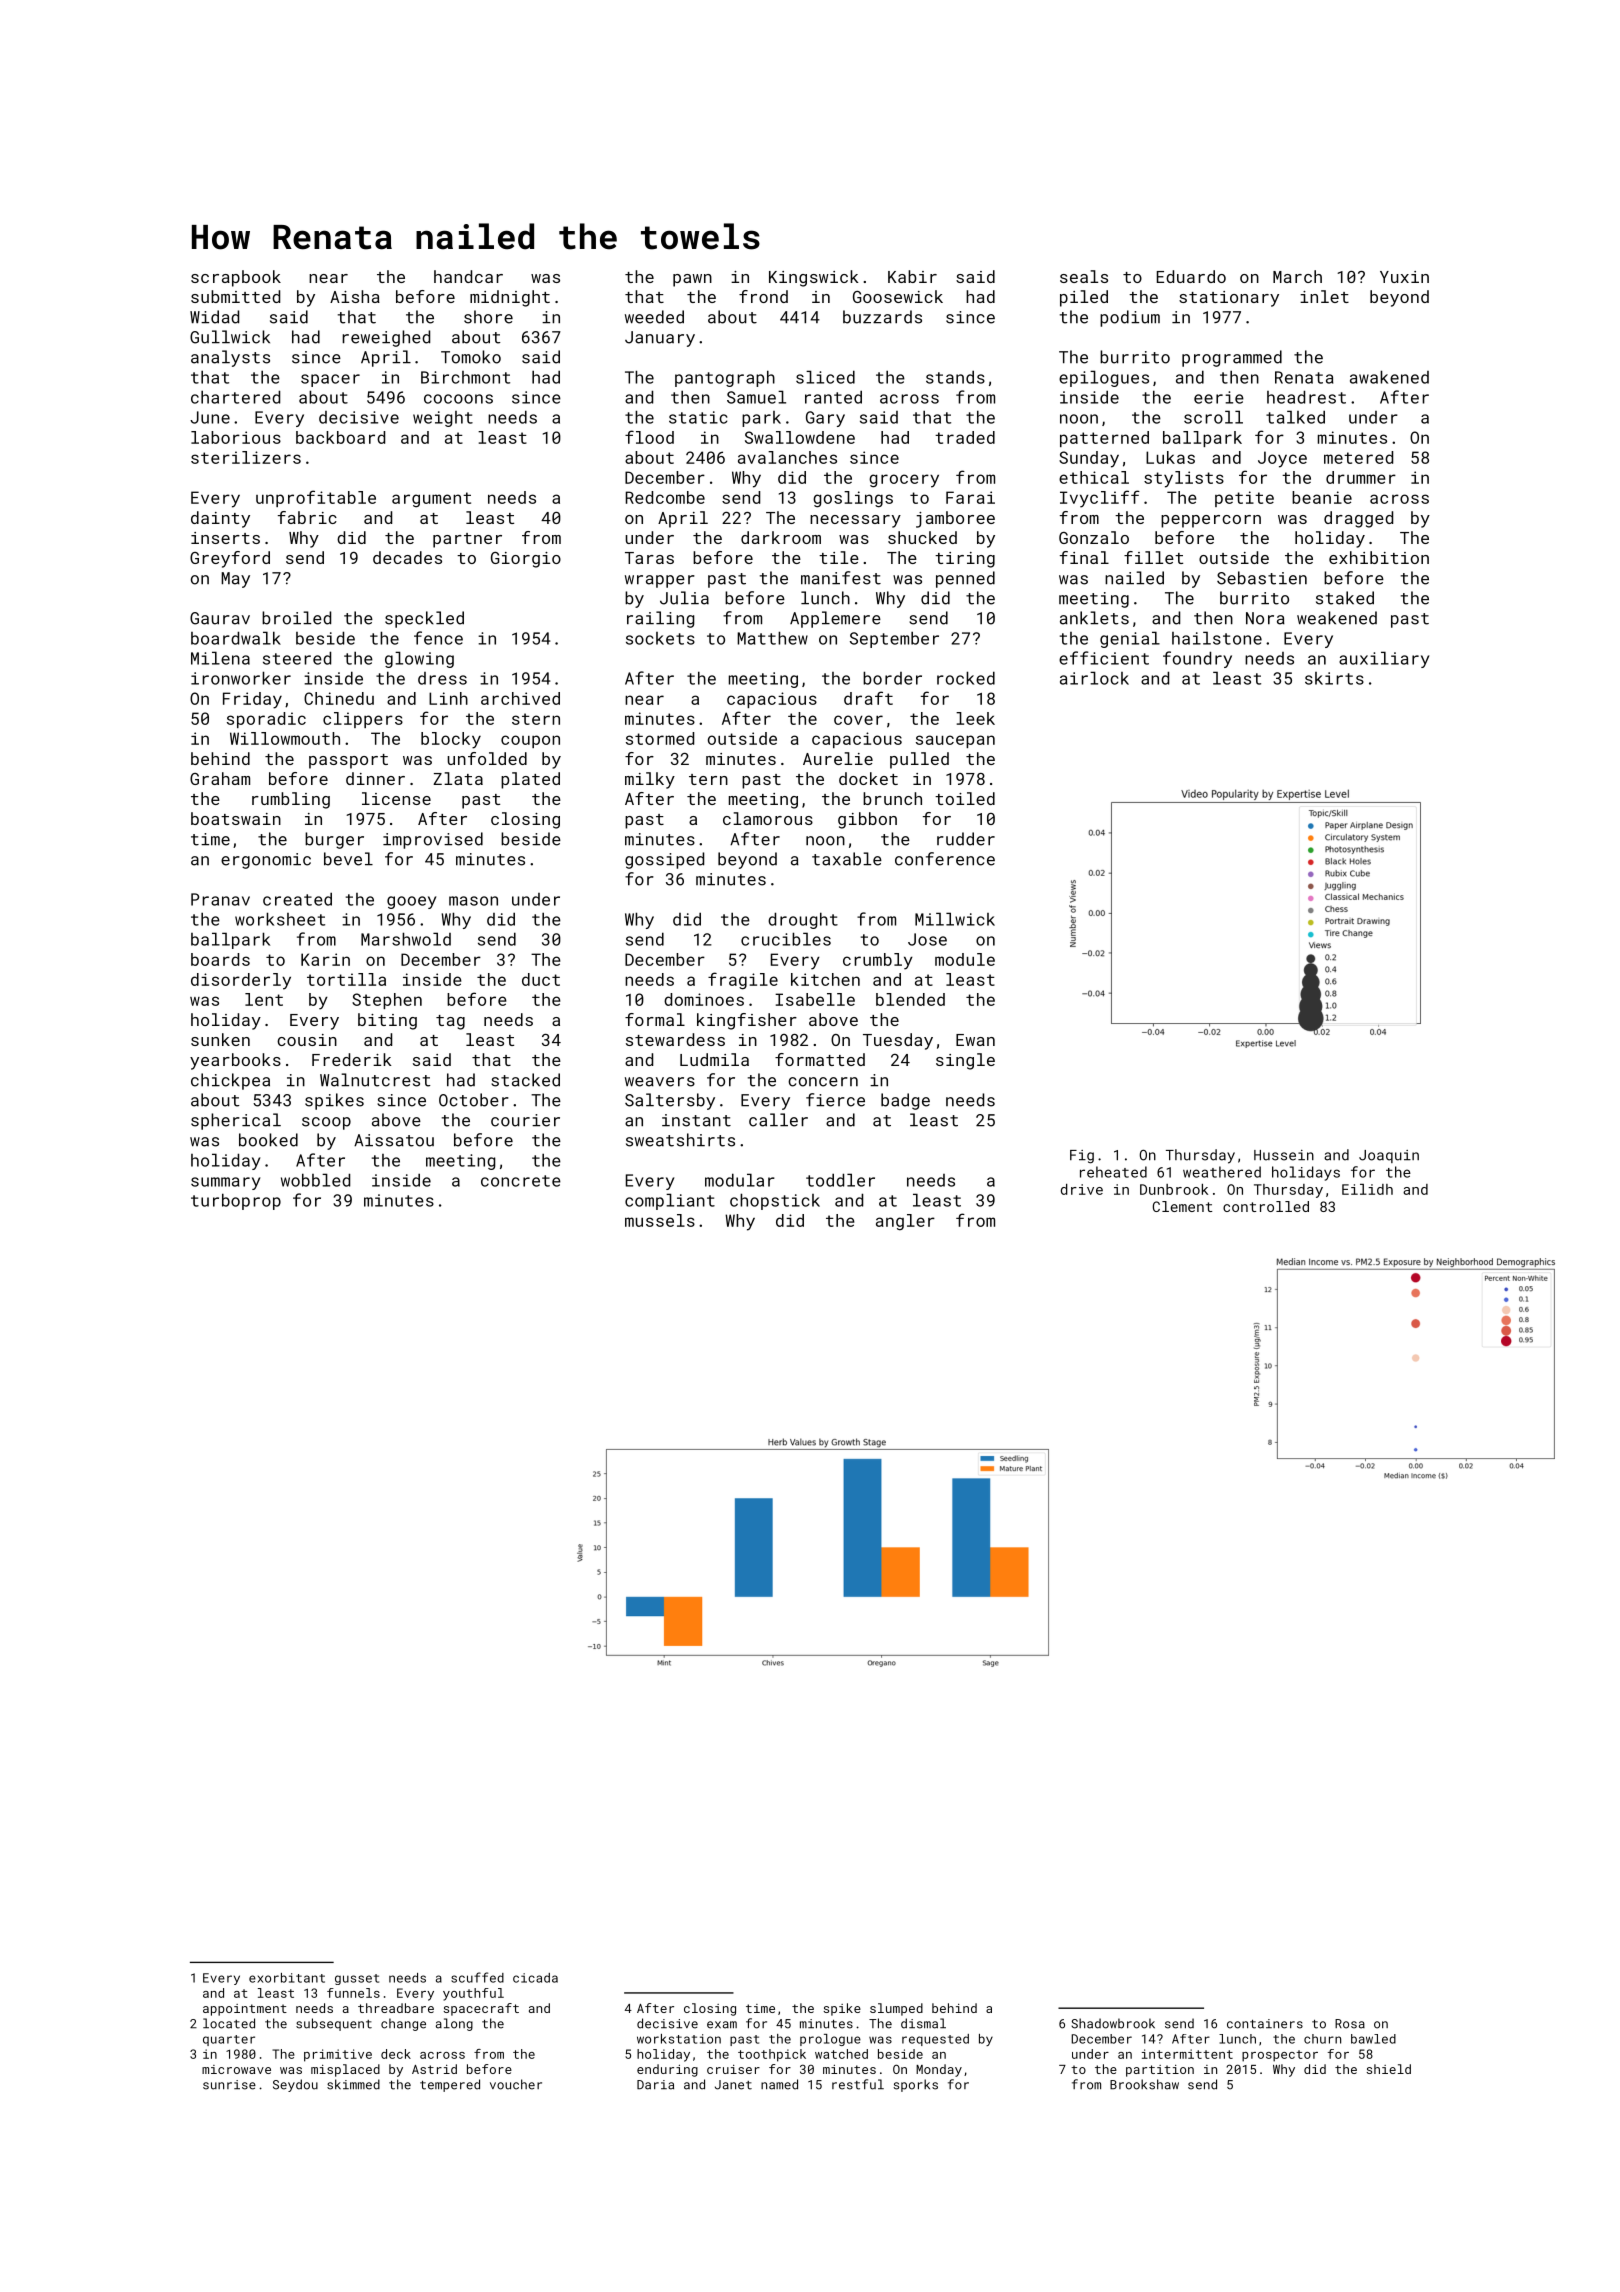 The image size is (1620, 2292). Describe the element at coordinates (905, 1222) in the page. I see `angler` at that location.
